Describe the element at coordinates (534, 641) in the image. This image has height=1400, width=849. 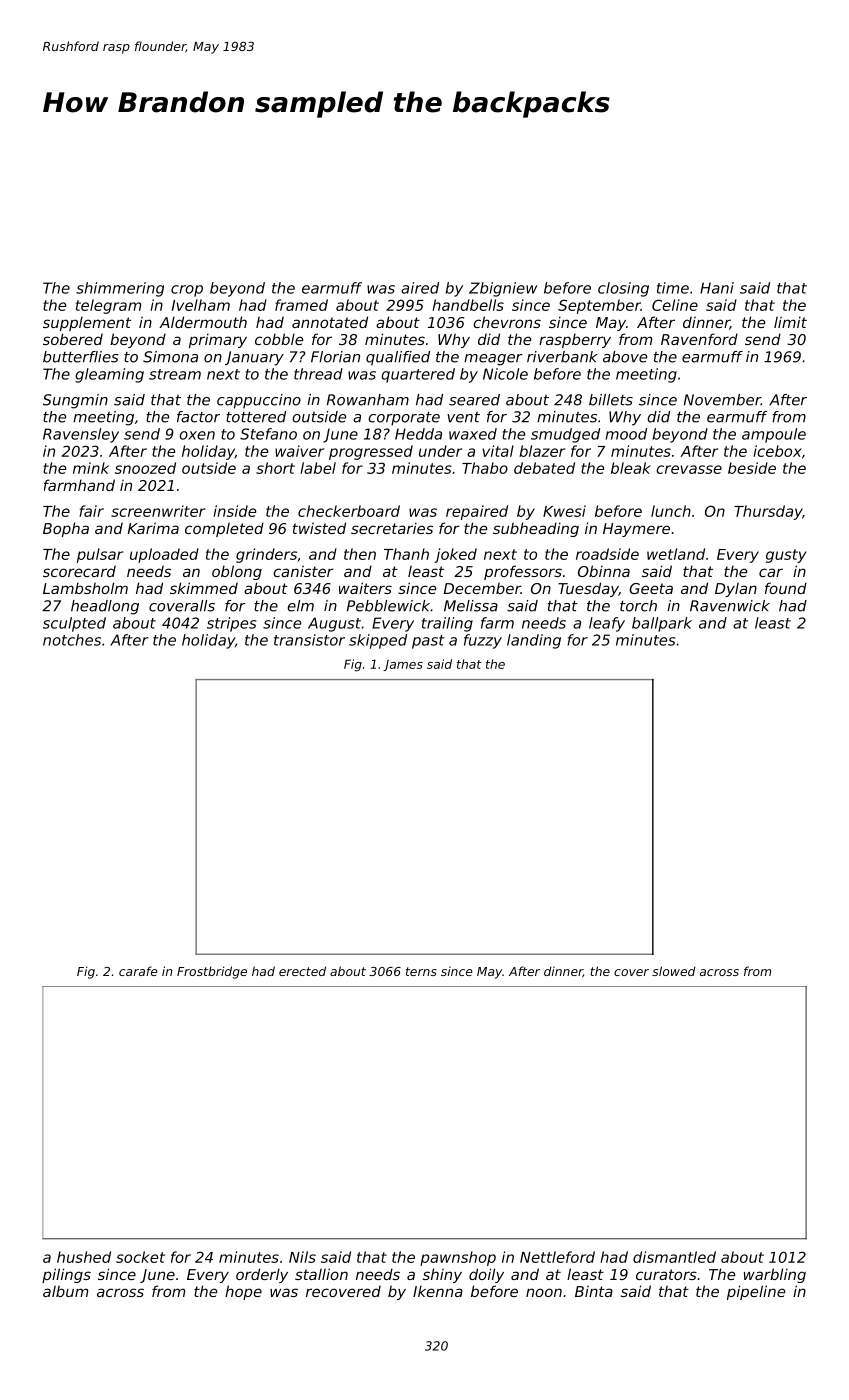
I see `landing` at that location.
